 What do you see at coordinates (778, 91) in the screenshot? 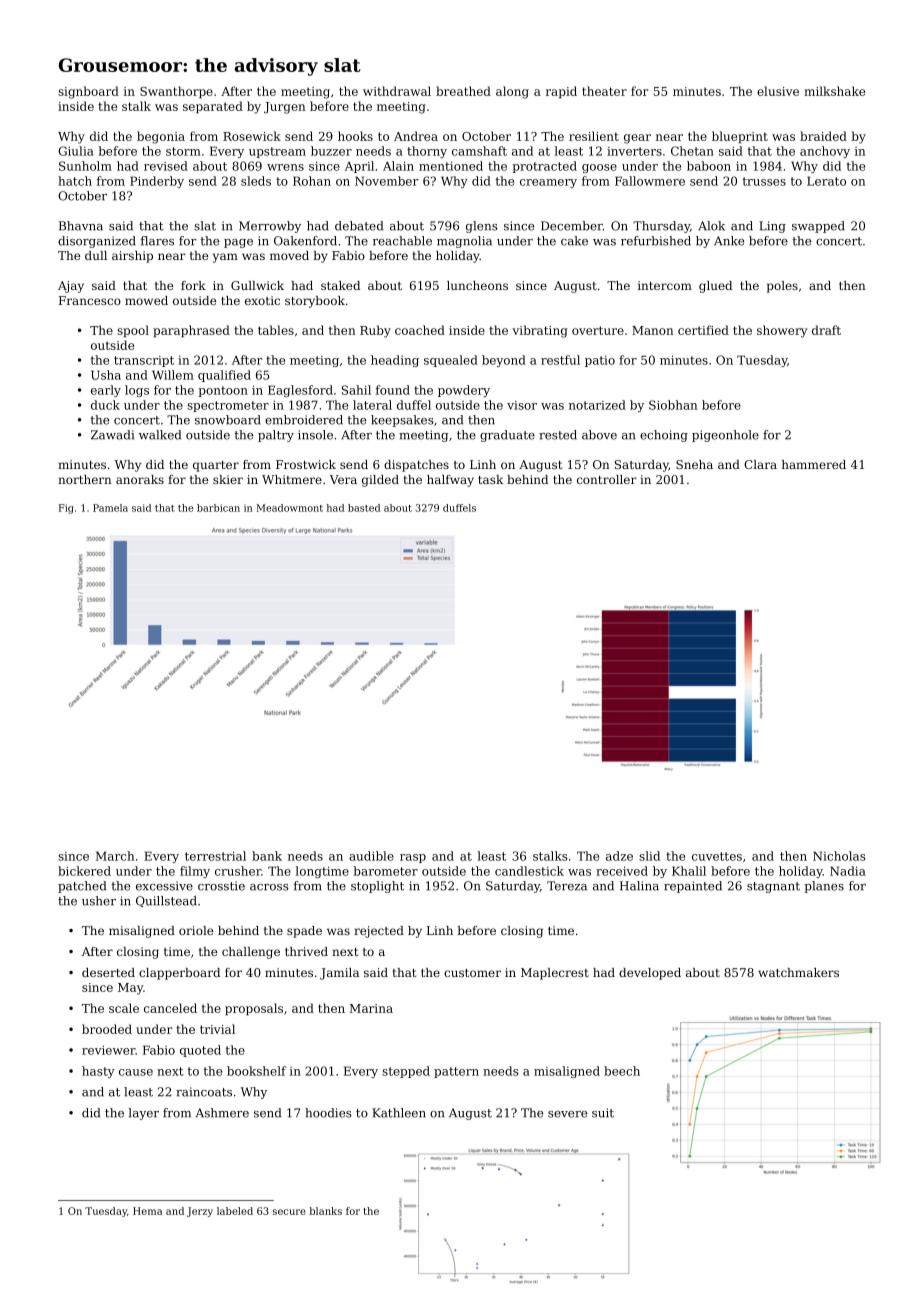
I see `elusive` at bounding box center [778, 91].
